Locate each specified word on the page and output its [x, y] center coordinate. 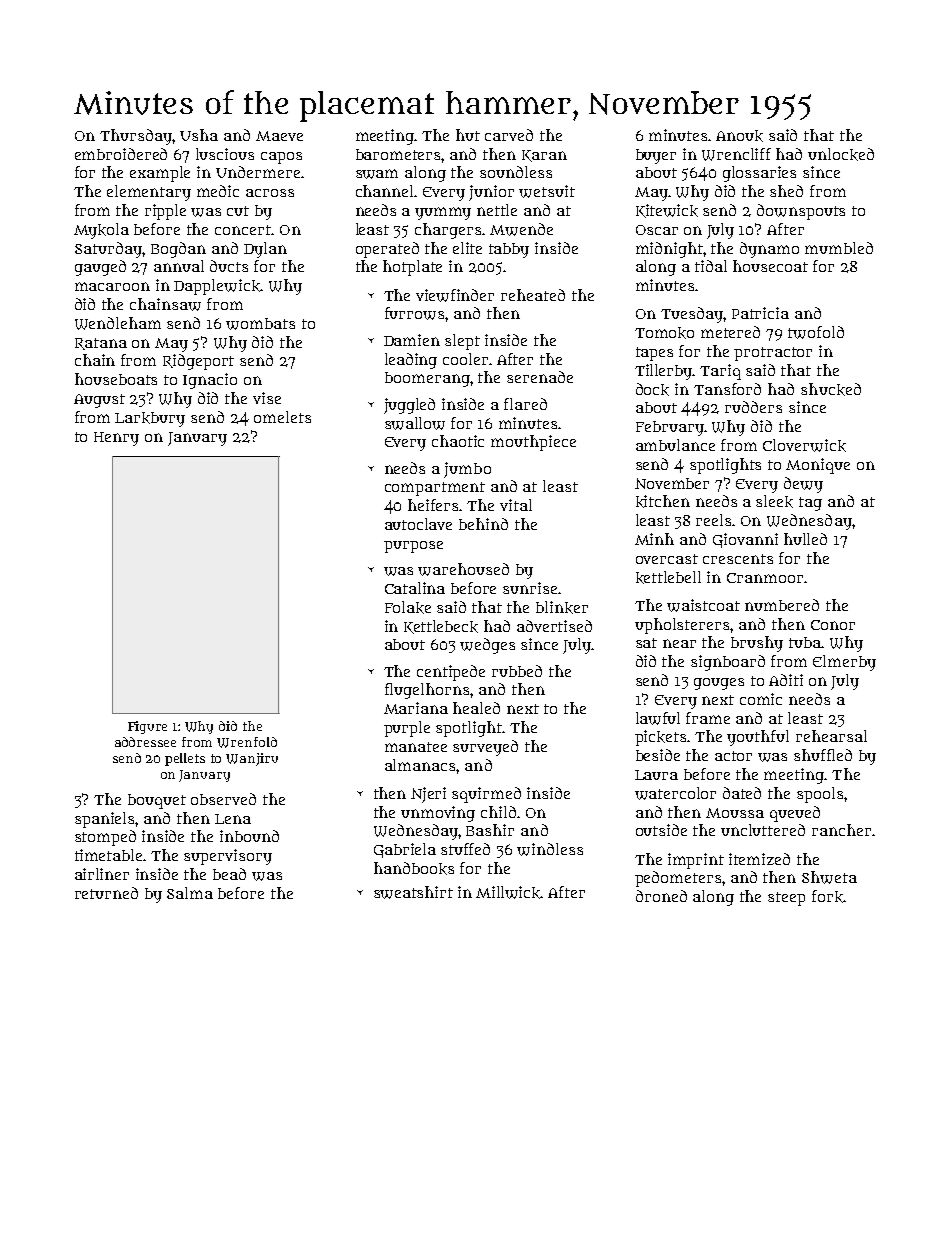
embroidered [121, 154]
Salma [190, 893]
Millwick [508, 892]
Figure [147, 727]
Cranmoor [765, 578]
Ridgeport [198, 362]
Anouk [739, 136]
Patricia [760, 313]
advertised [554, 626]
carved [509, 135]
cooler [465, 359]
